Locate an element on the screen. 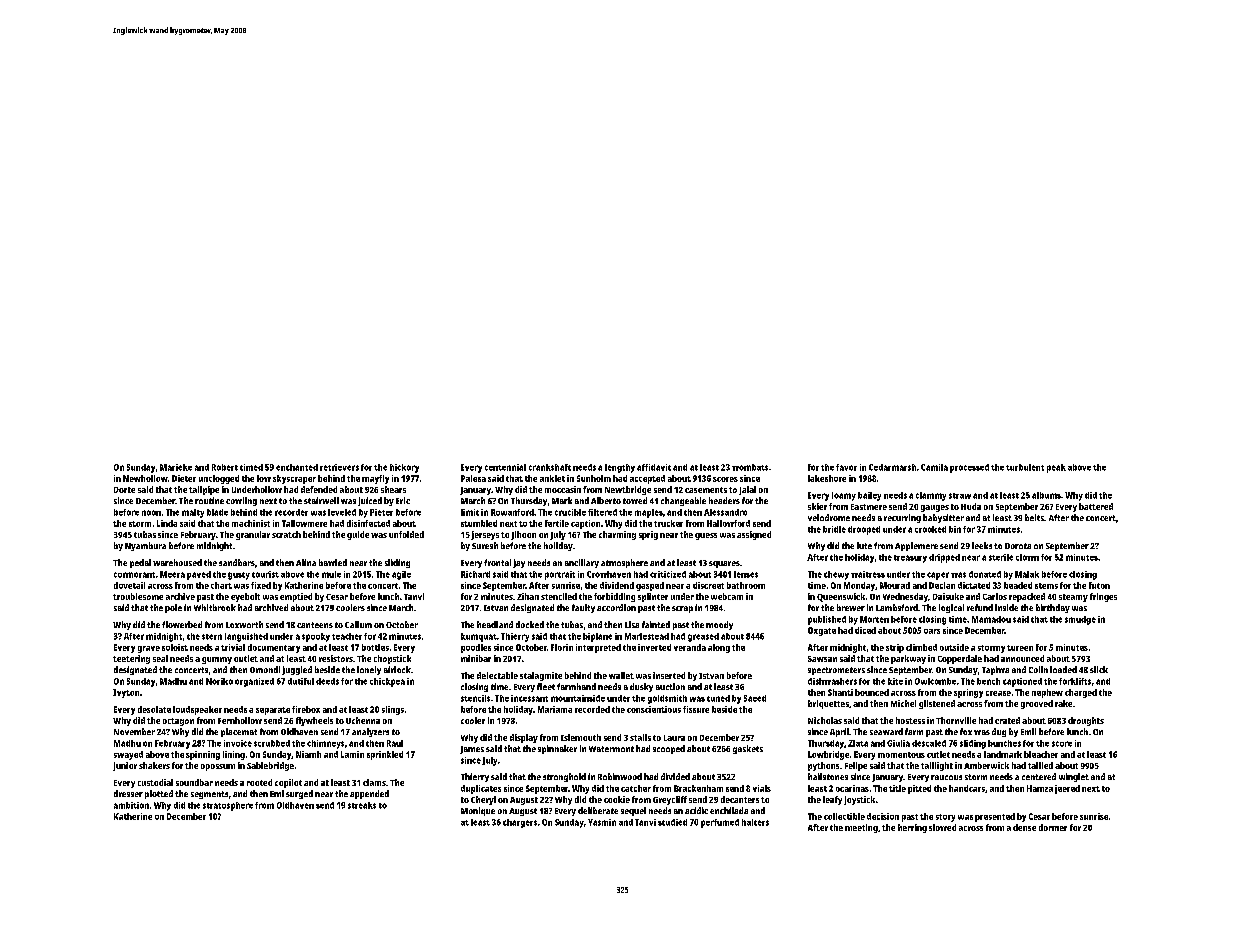 This screenshot has width=1233, height=952. Richard is located at coordinates (475, 574).
